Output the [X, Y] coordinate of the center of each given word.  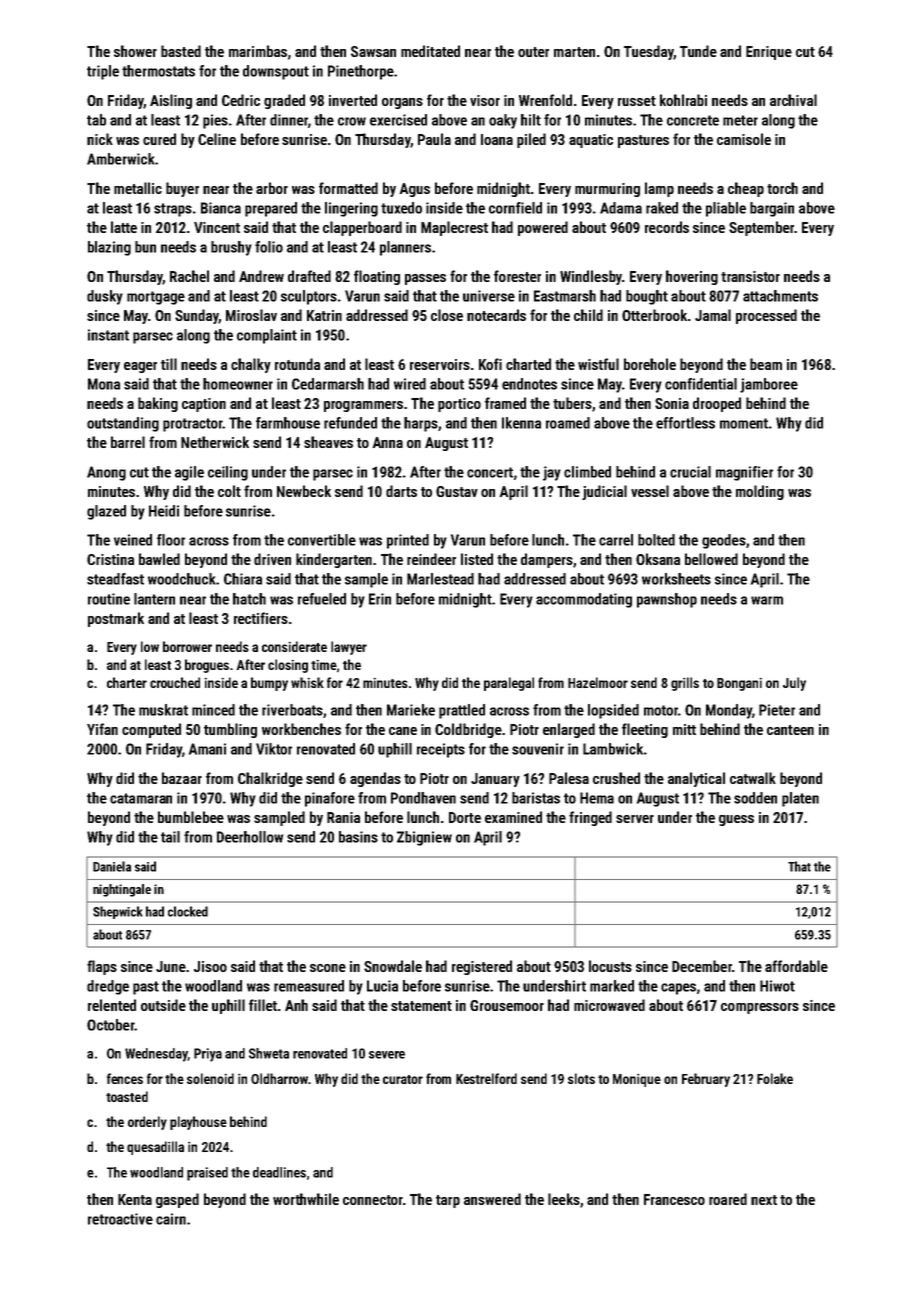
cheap [746, 189]
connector [373, 1200]
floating [377, 277]
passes [425, 279]
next [764, 1200]
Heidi [164, 511]
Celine [217, 139]
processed [766, 316]
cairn [171, 1219]
